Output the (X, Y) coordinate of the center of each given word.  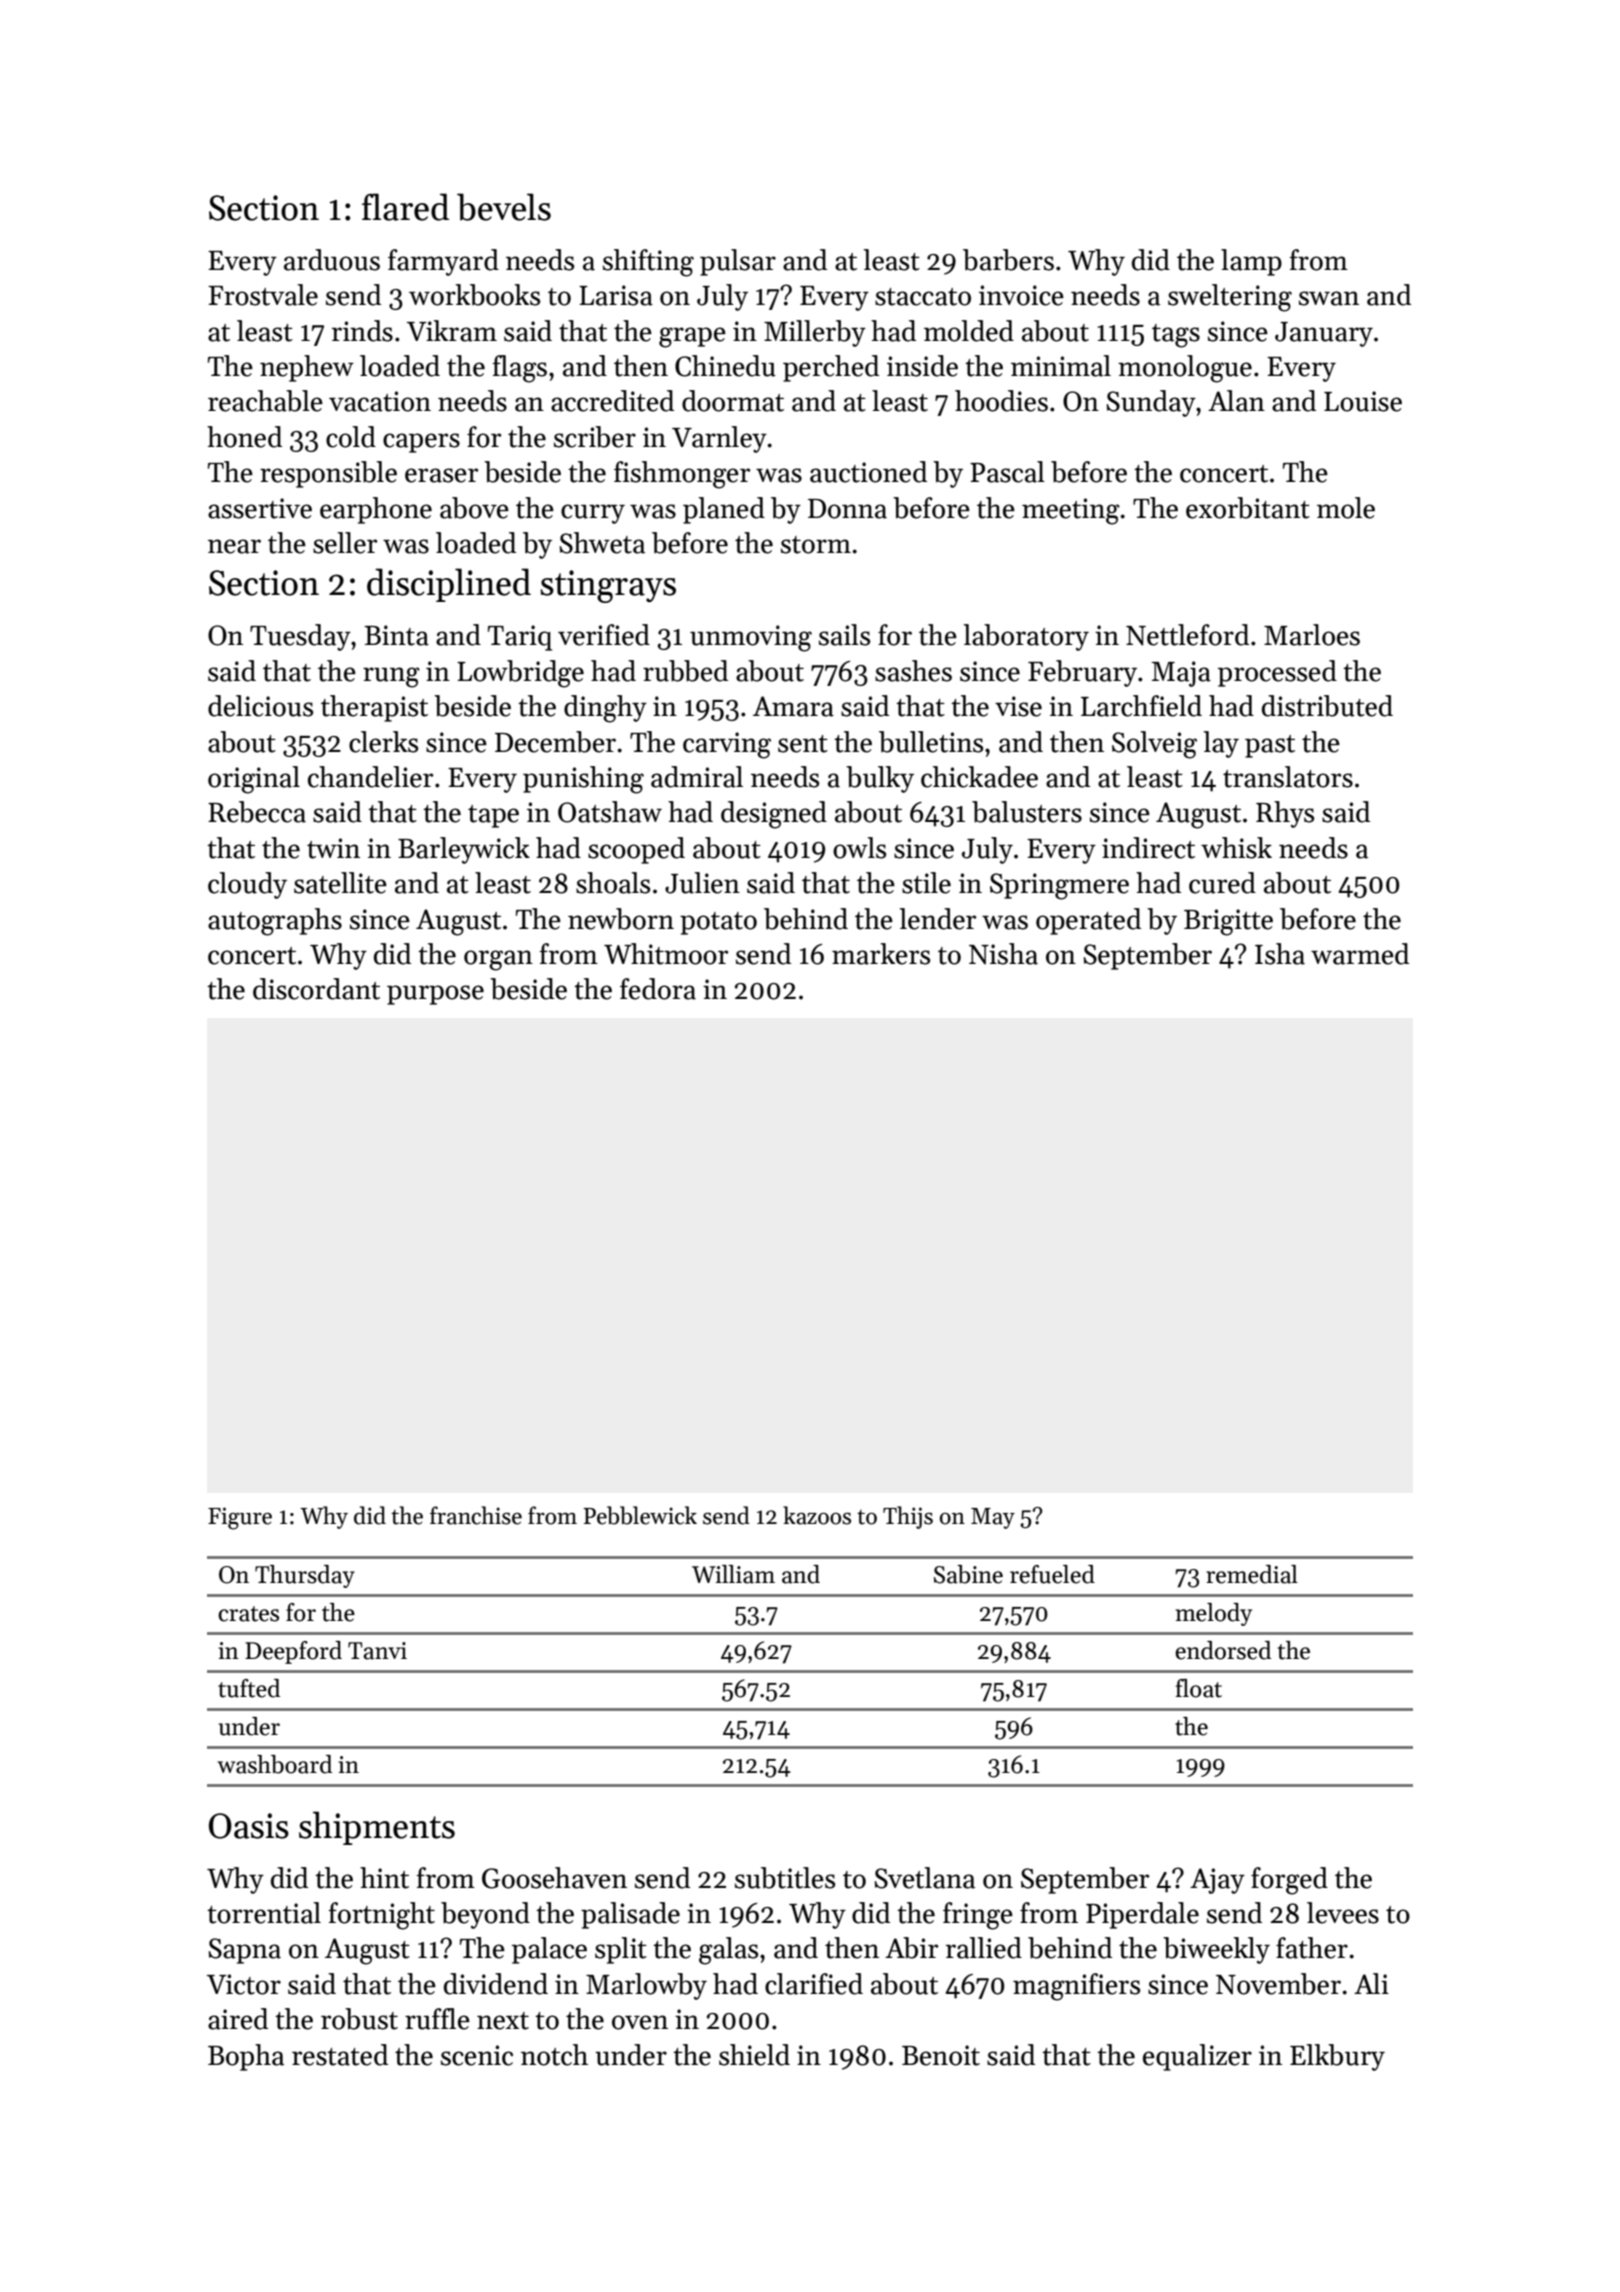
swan (1329, 298)
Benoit (941, 2055)
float (1199, 1688)
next (503, 2021)
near (234, 546)
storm (816, 545)
